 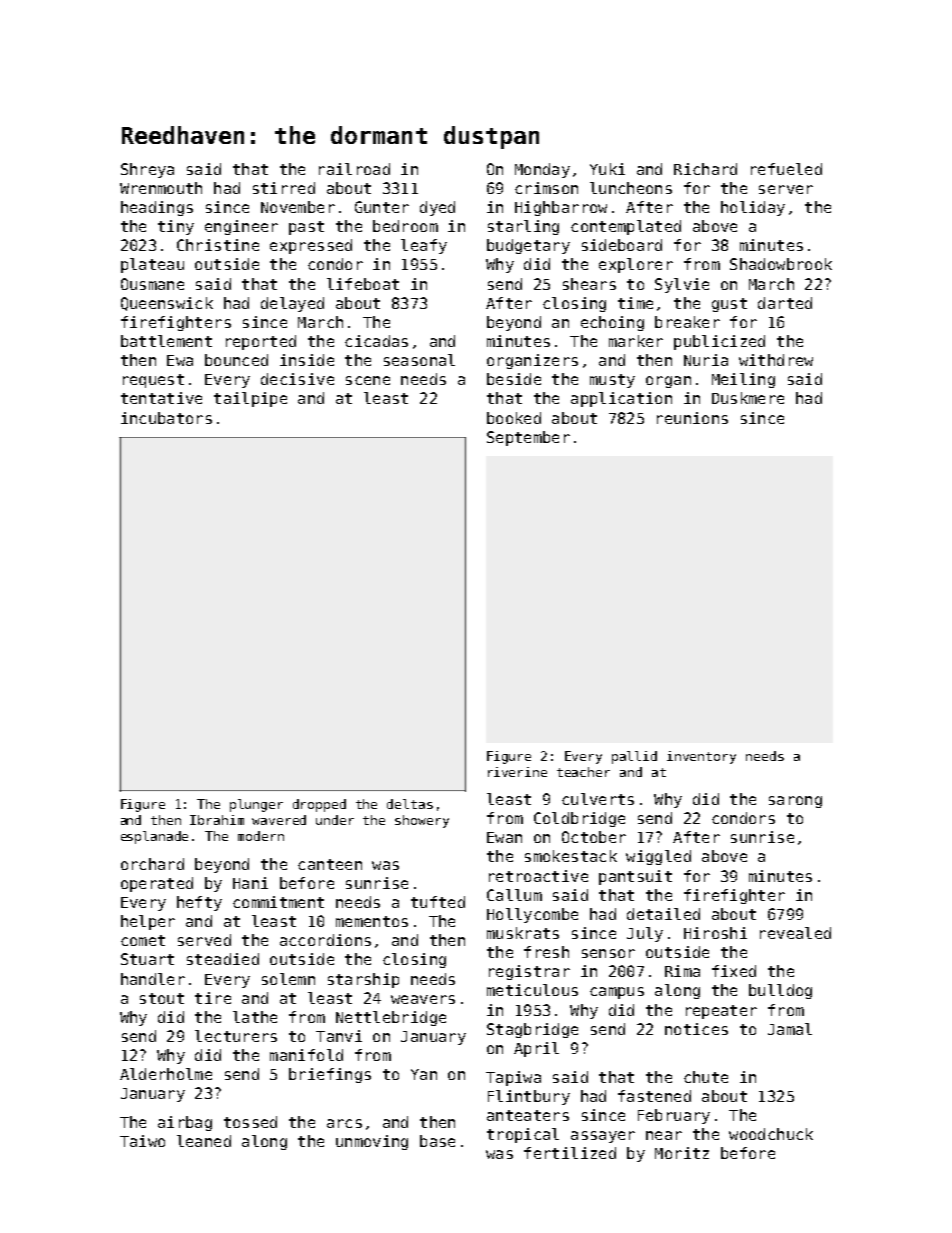 I want to click on plunger, so click(x=256, y=805).
